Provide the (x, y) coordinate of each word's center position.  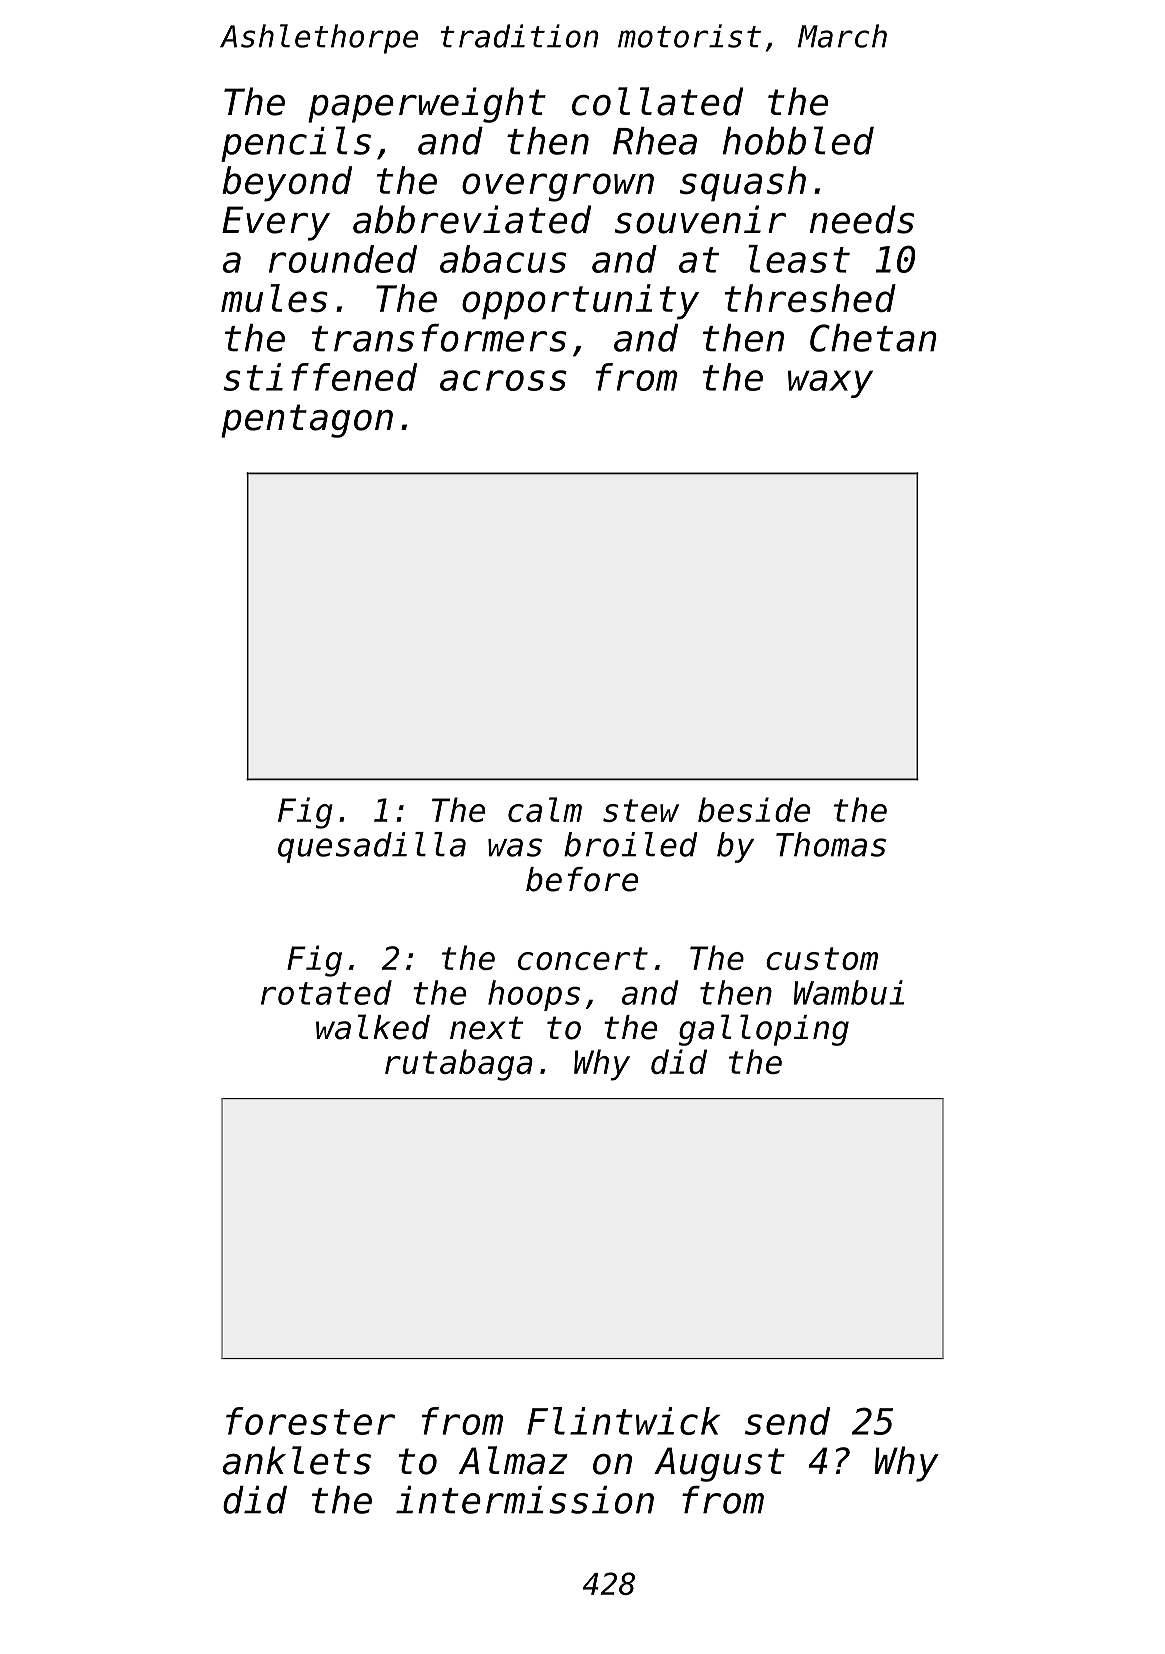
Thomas (831, 844)
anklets (297, 1460)
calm (545, 809)
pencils (296, 144)
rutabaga (459, 1065)
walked (373, 1027)
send (787, 1421)
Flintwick (623, 1421)
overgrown (558, 187)
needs (862, 219)
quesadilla (372, 847)
